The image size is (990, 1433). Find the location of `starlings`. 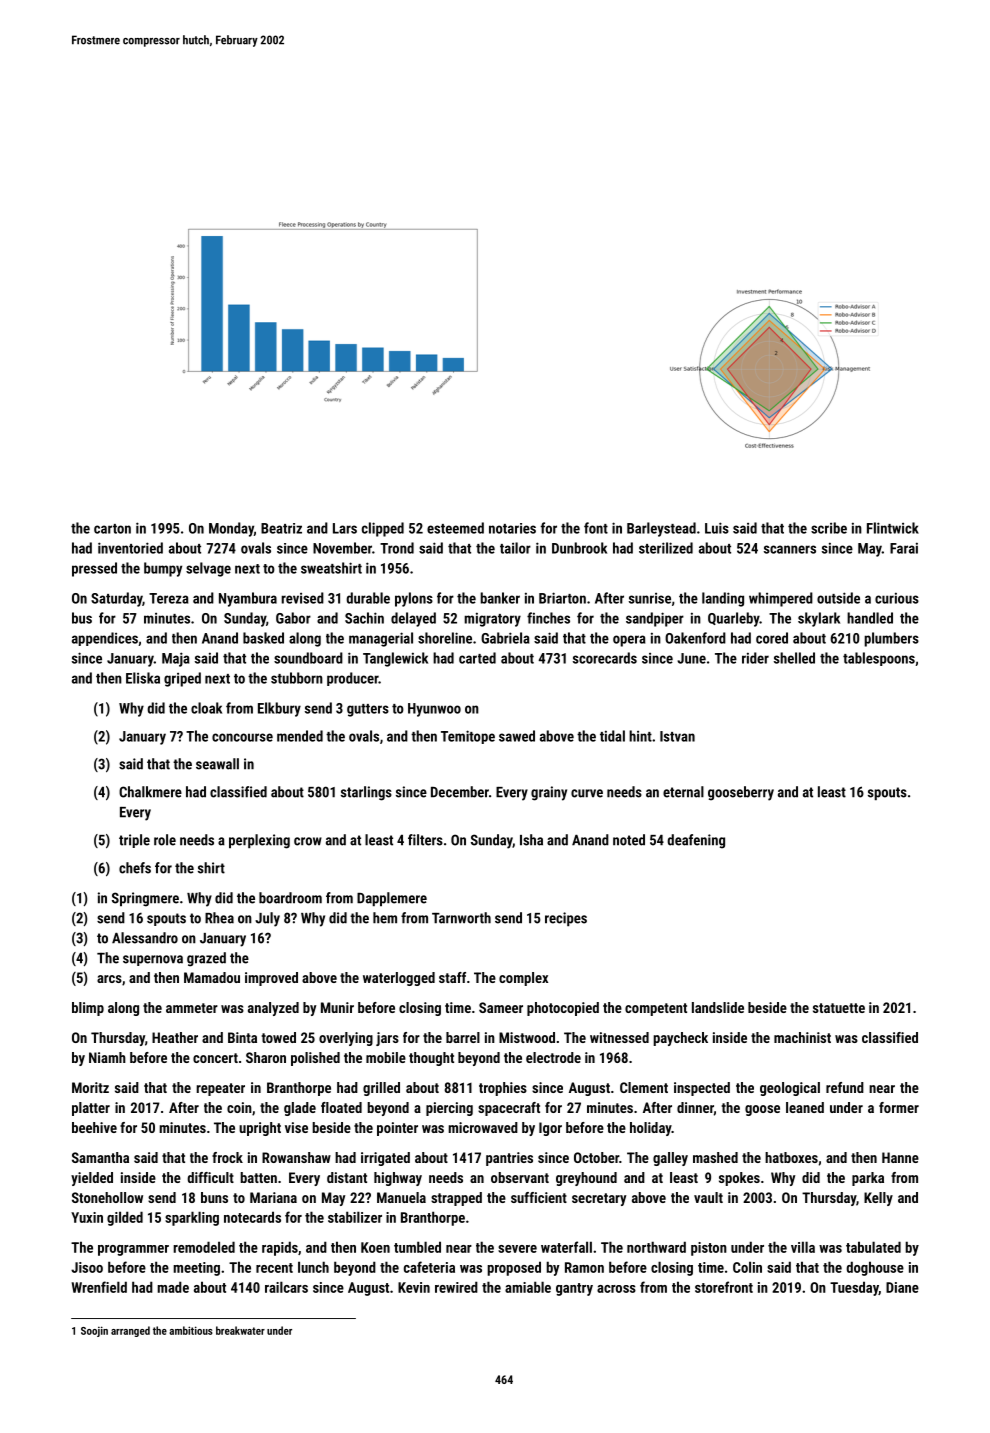

starlings is located at coordinates (366, 793).
